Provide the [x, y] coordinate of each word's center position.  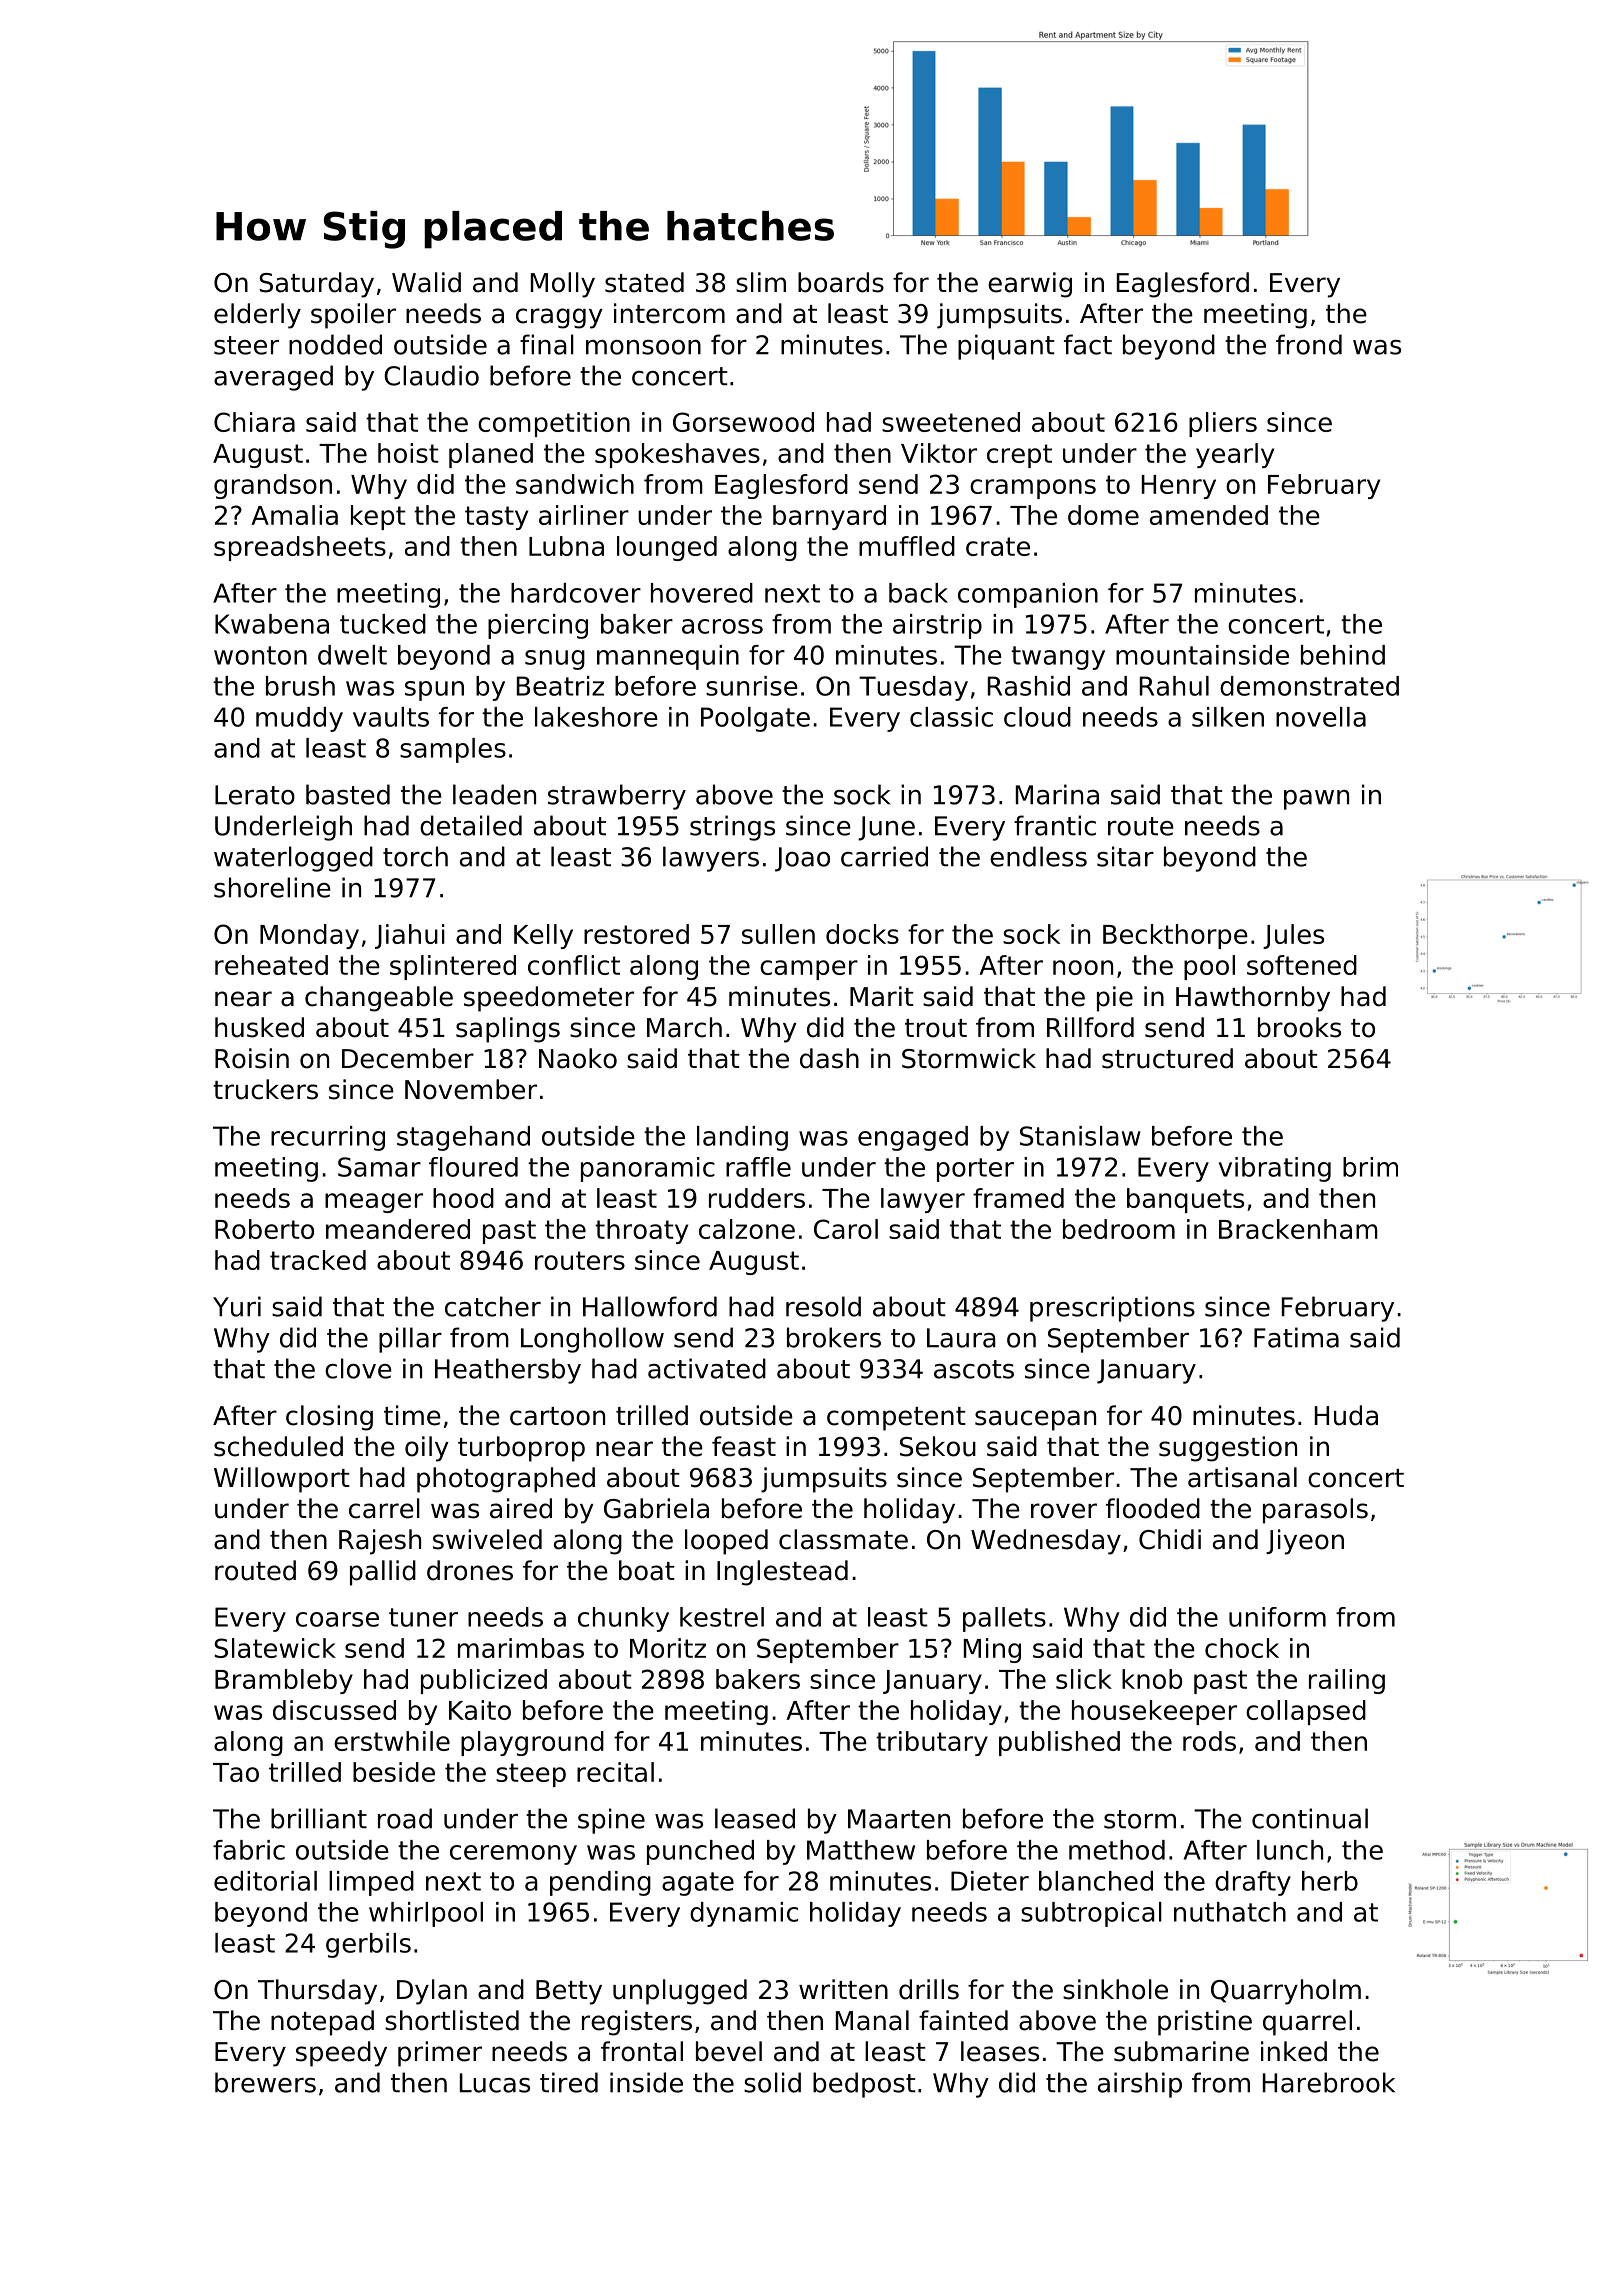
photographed [506, 1480]
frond [1309, 344]
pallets [1004, 1619]
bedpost [864, 2085]
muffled [907, 546]
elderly [257, 316]
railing [1347, 1681]
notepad [322, 2023]
